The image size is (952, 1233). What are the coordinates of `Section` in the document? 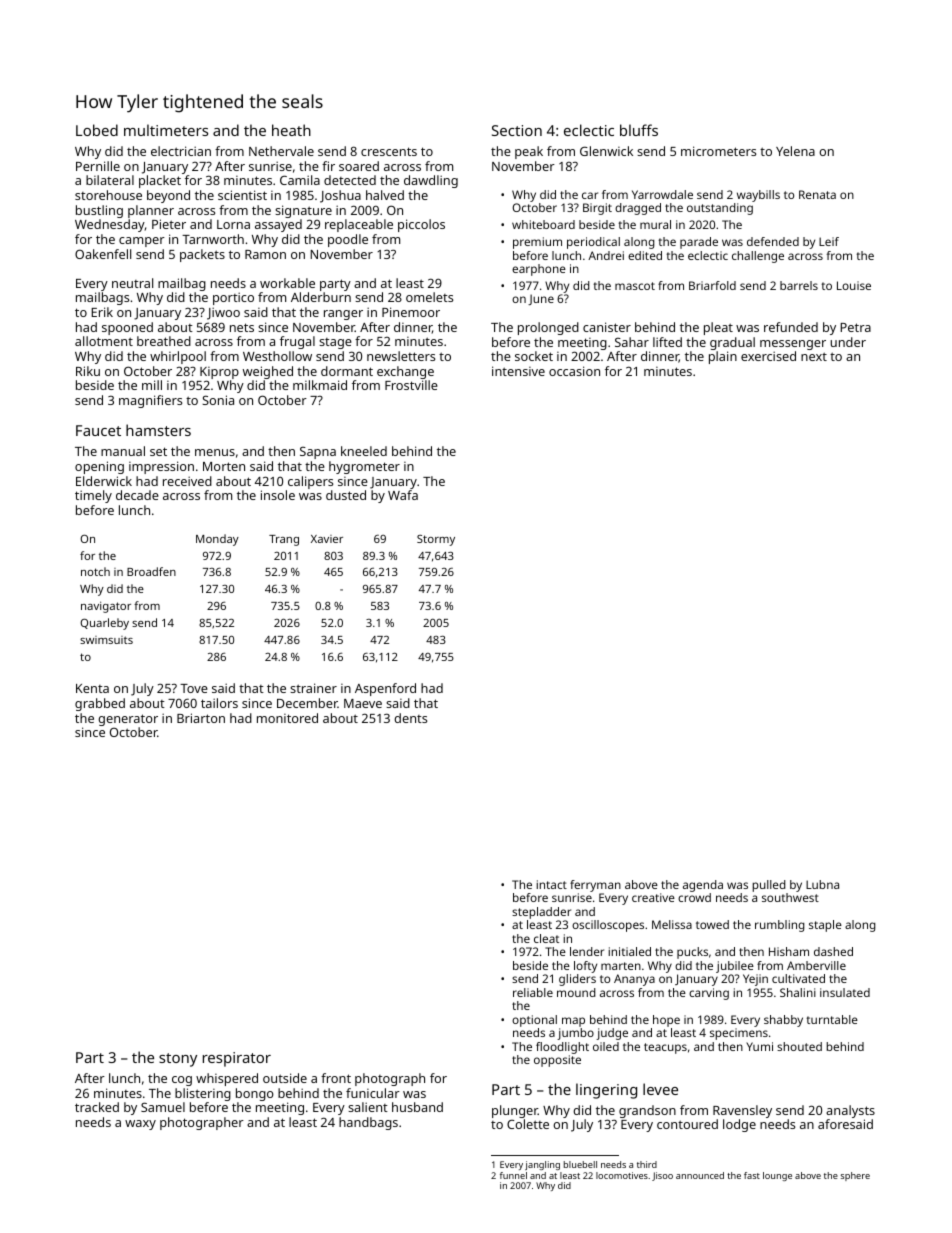 It's located at (517, 130).
